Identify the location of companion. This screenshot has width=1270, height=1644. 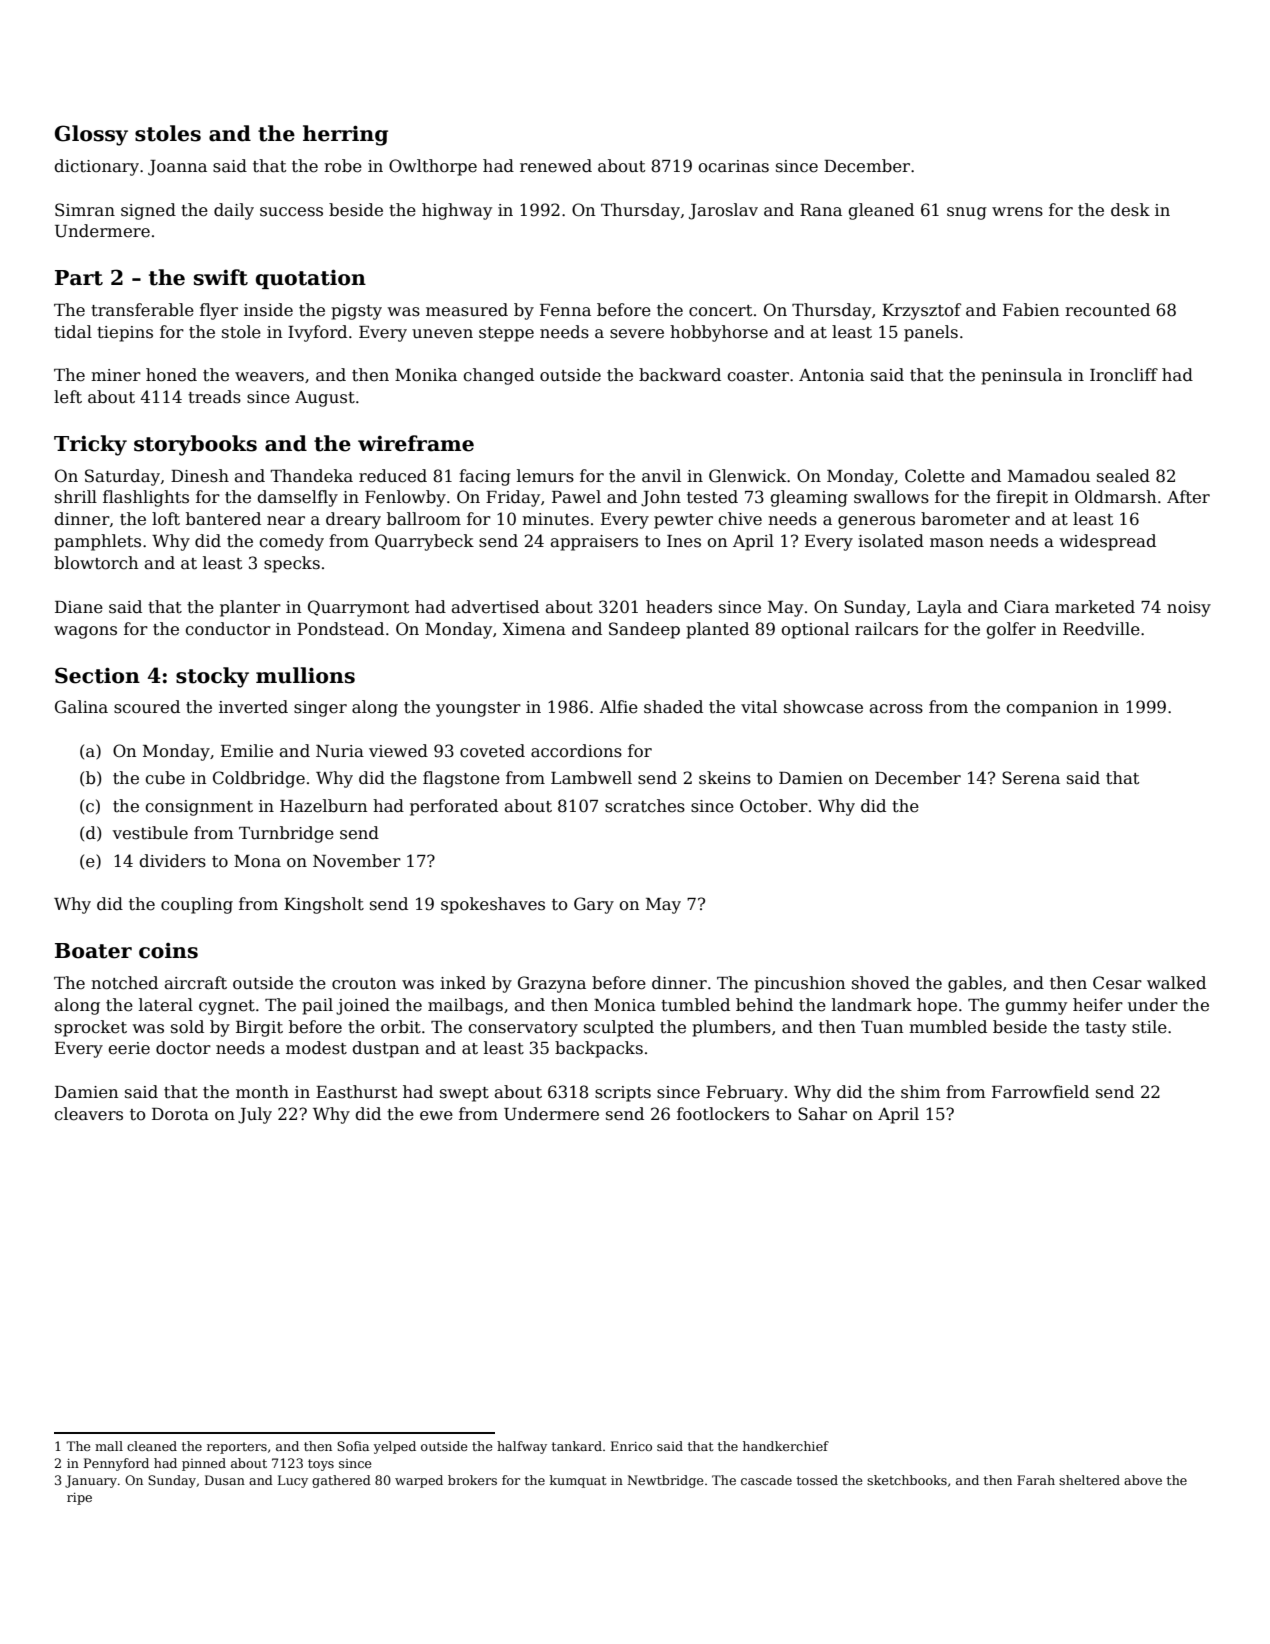
(1052, 709).
